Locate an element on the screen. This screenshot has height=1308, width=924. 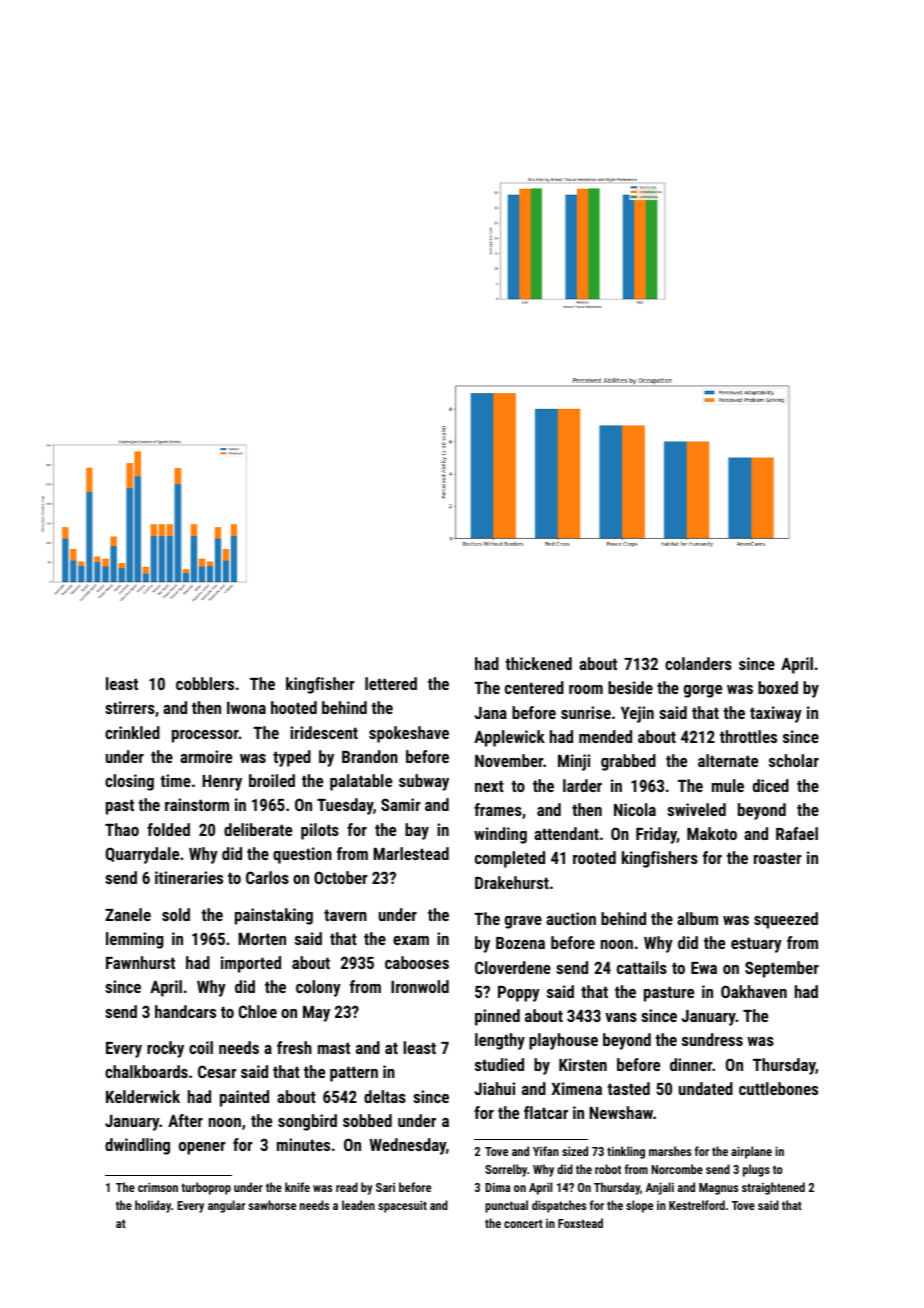
Fawnhurst is located at coordinates (140, 962).
